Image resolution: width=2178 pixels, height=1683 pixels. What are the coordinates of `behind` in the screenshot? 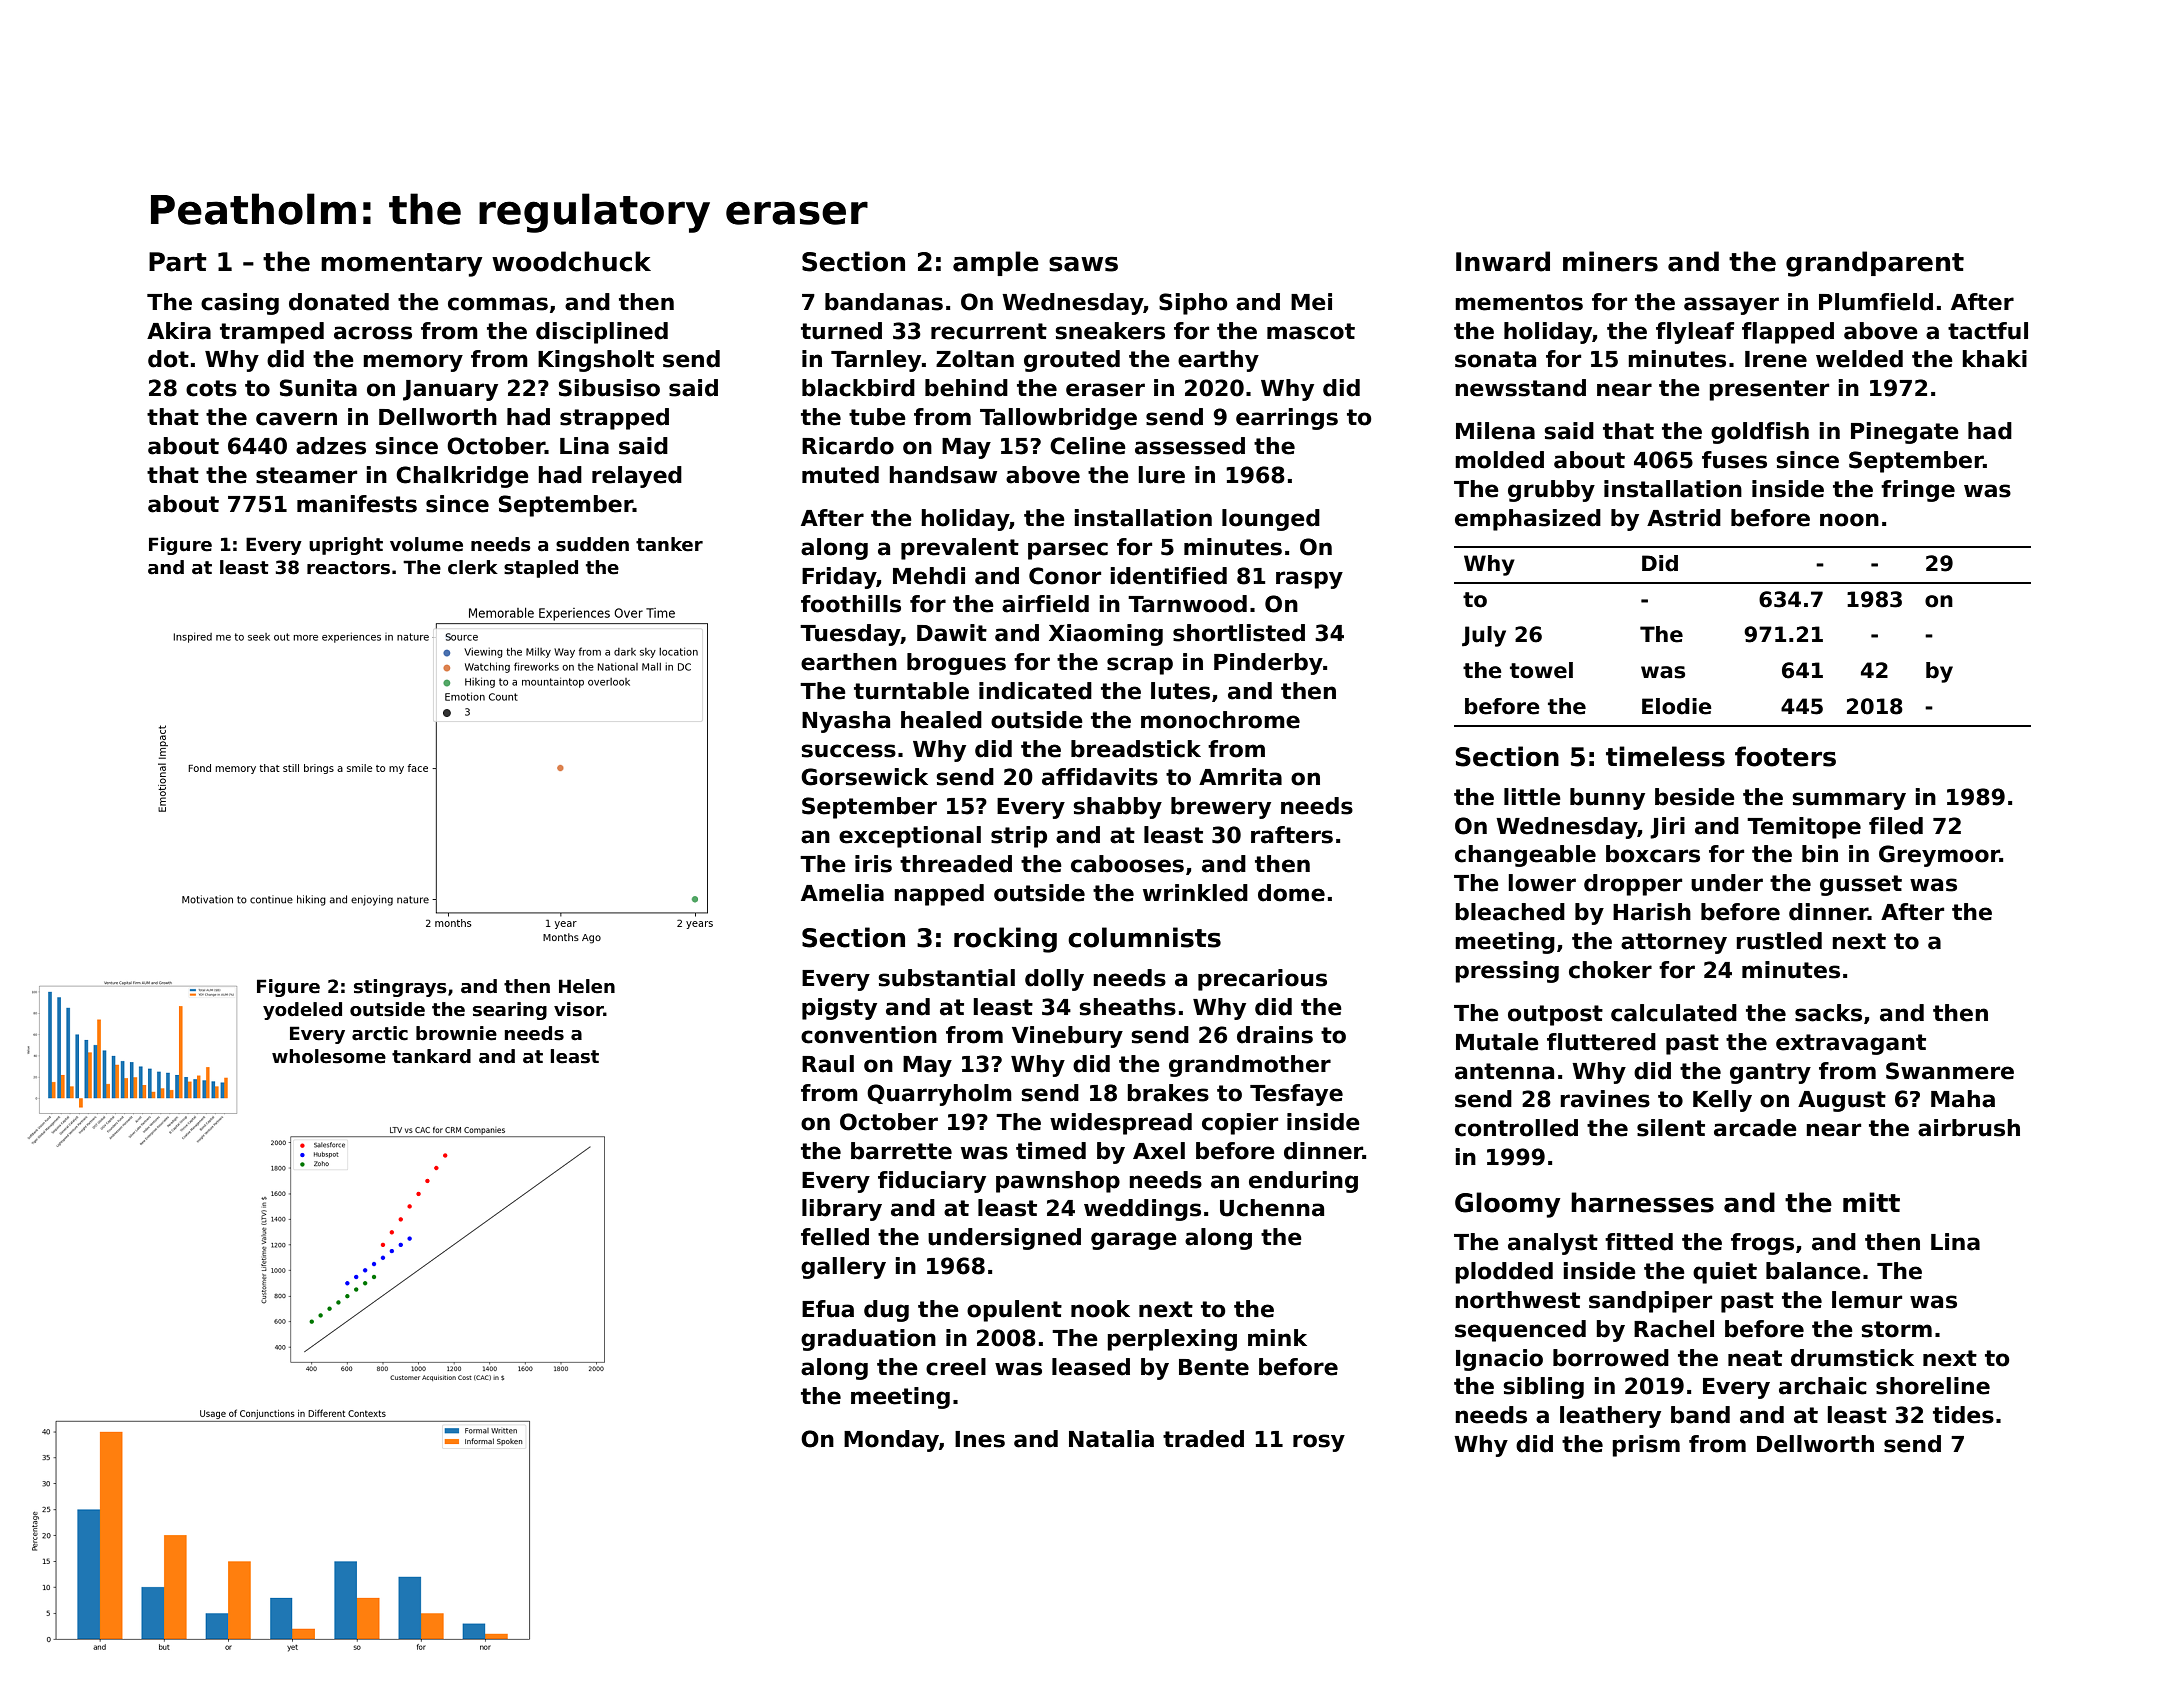 It's located at (966, 388).
